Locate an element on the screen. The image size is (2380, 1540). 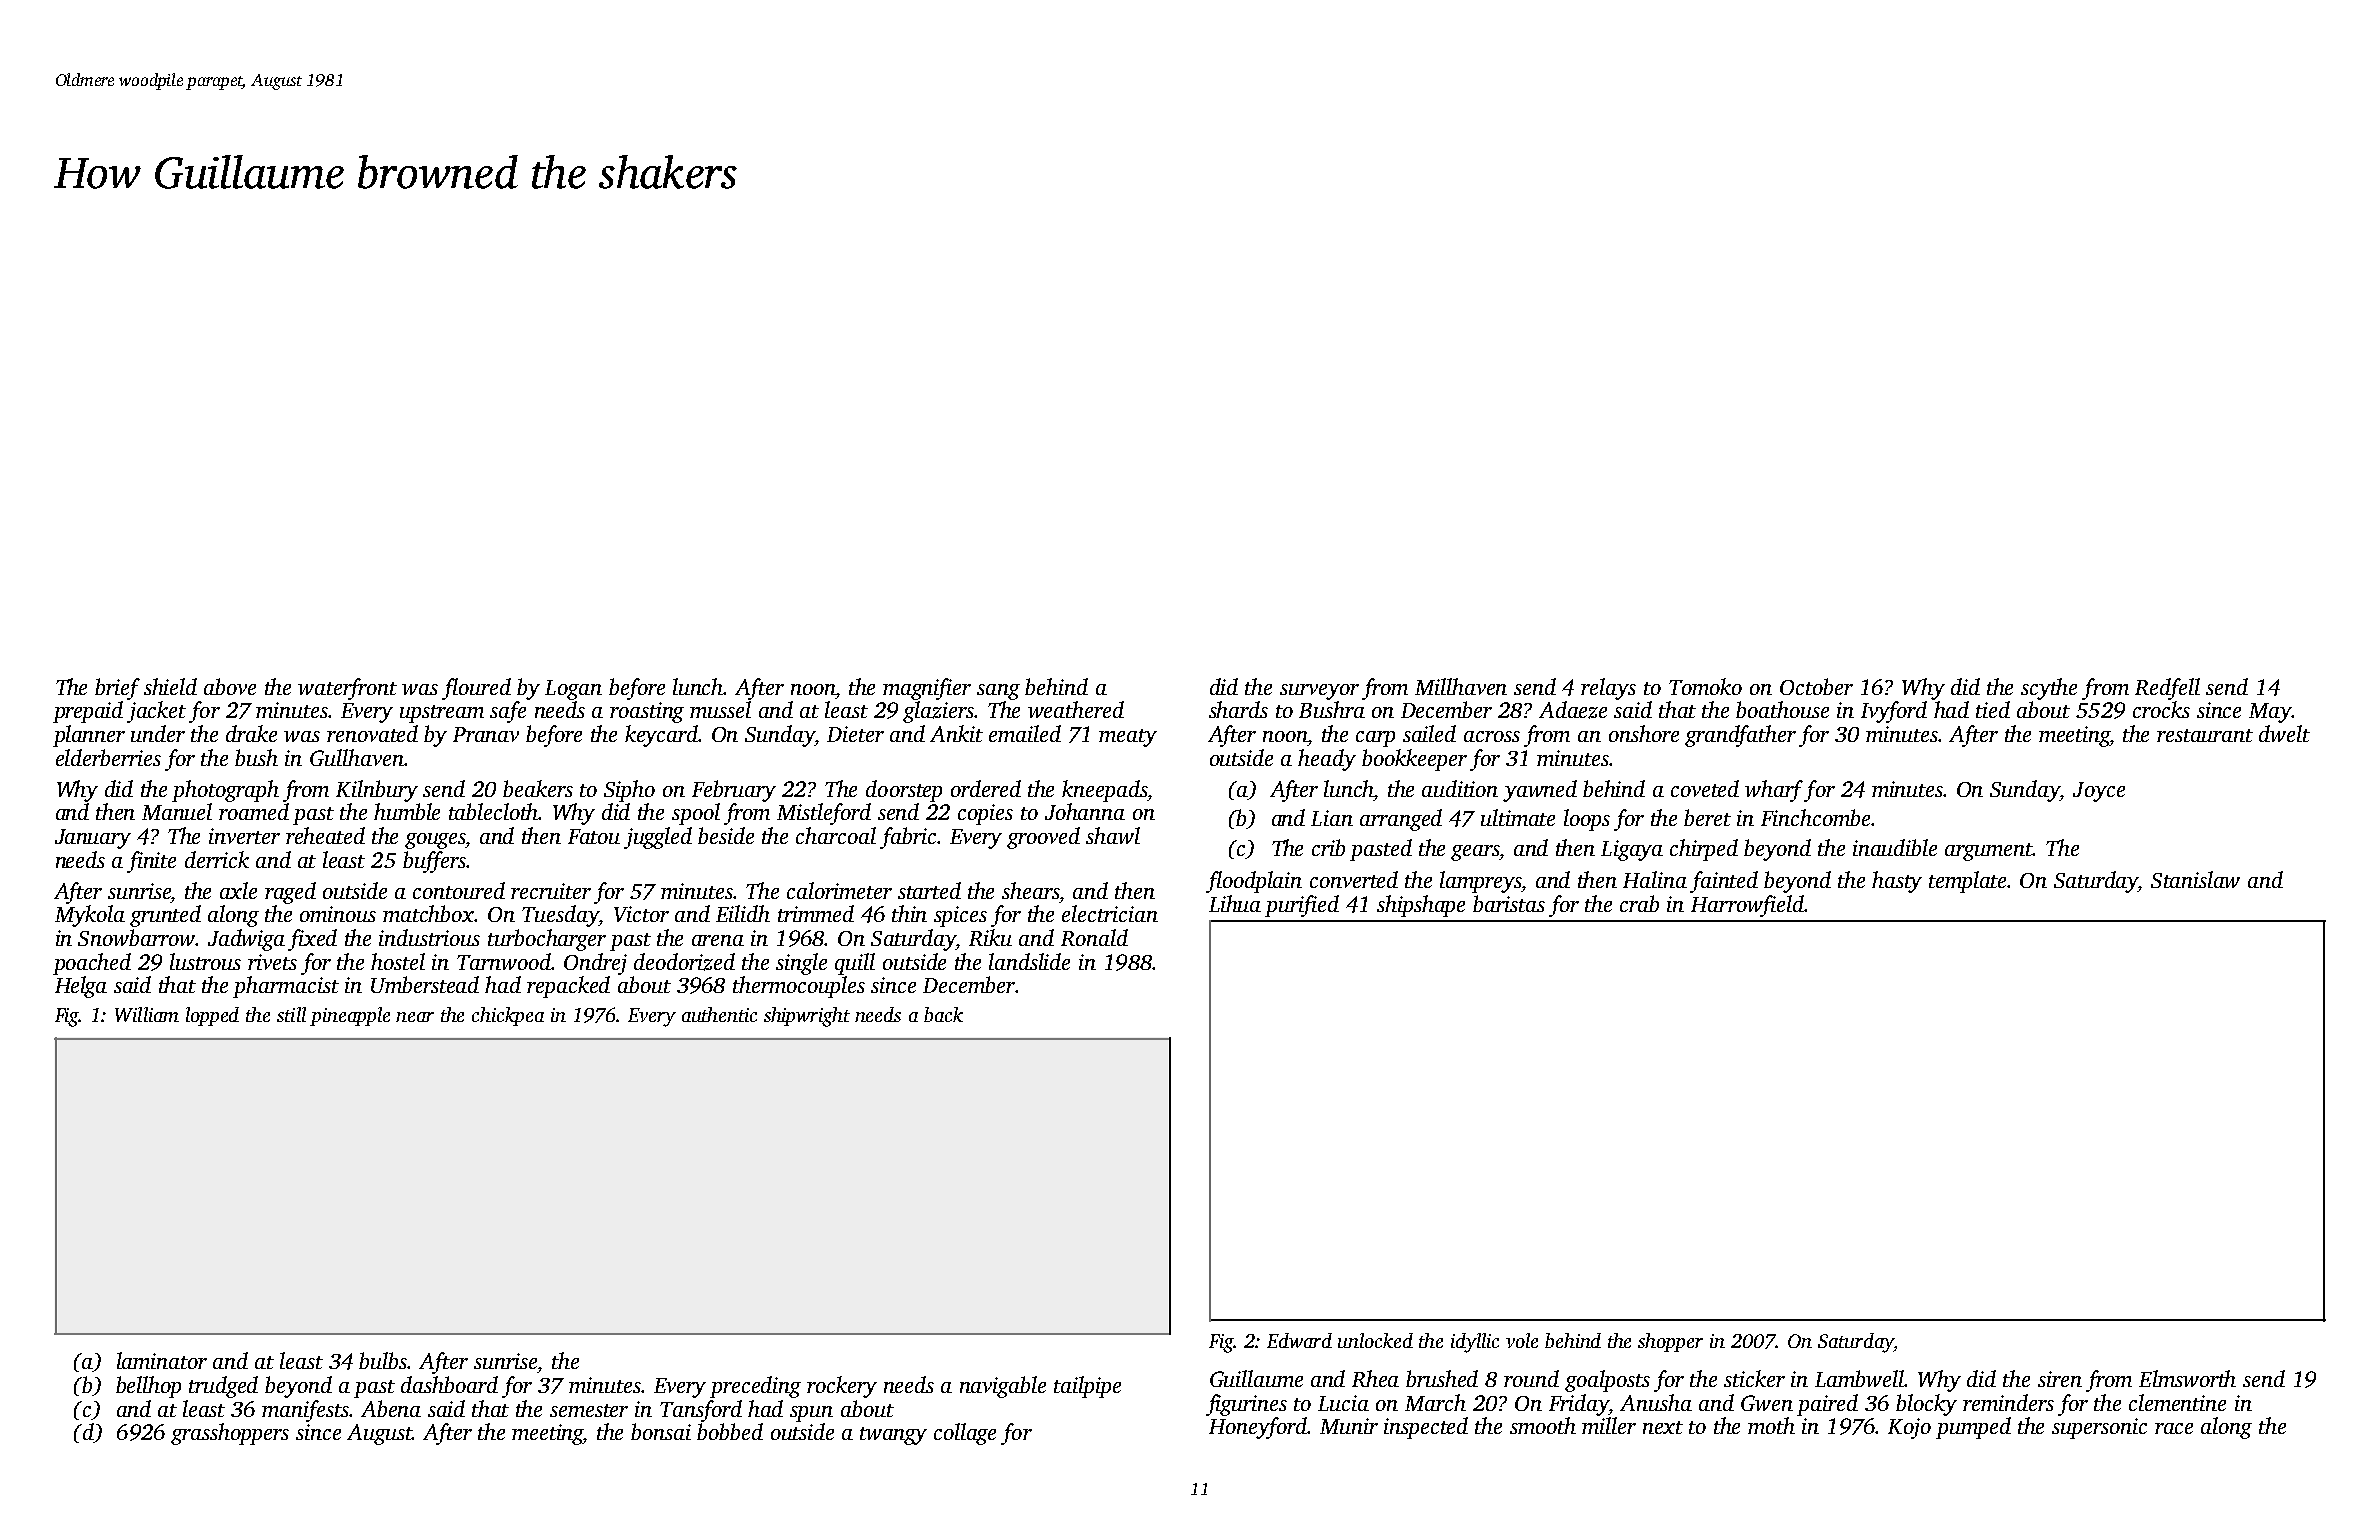
under is located at coordinates (158, 733).
